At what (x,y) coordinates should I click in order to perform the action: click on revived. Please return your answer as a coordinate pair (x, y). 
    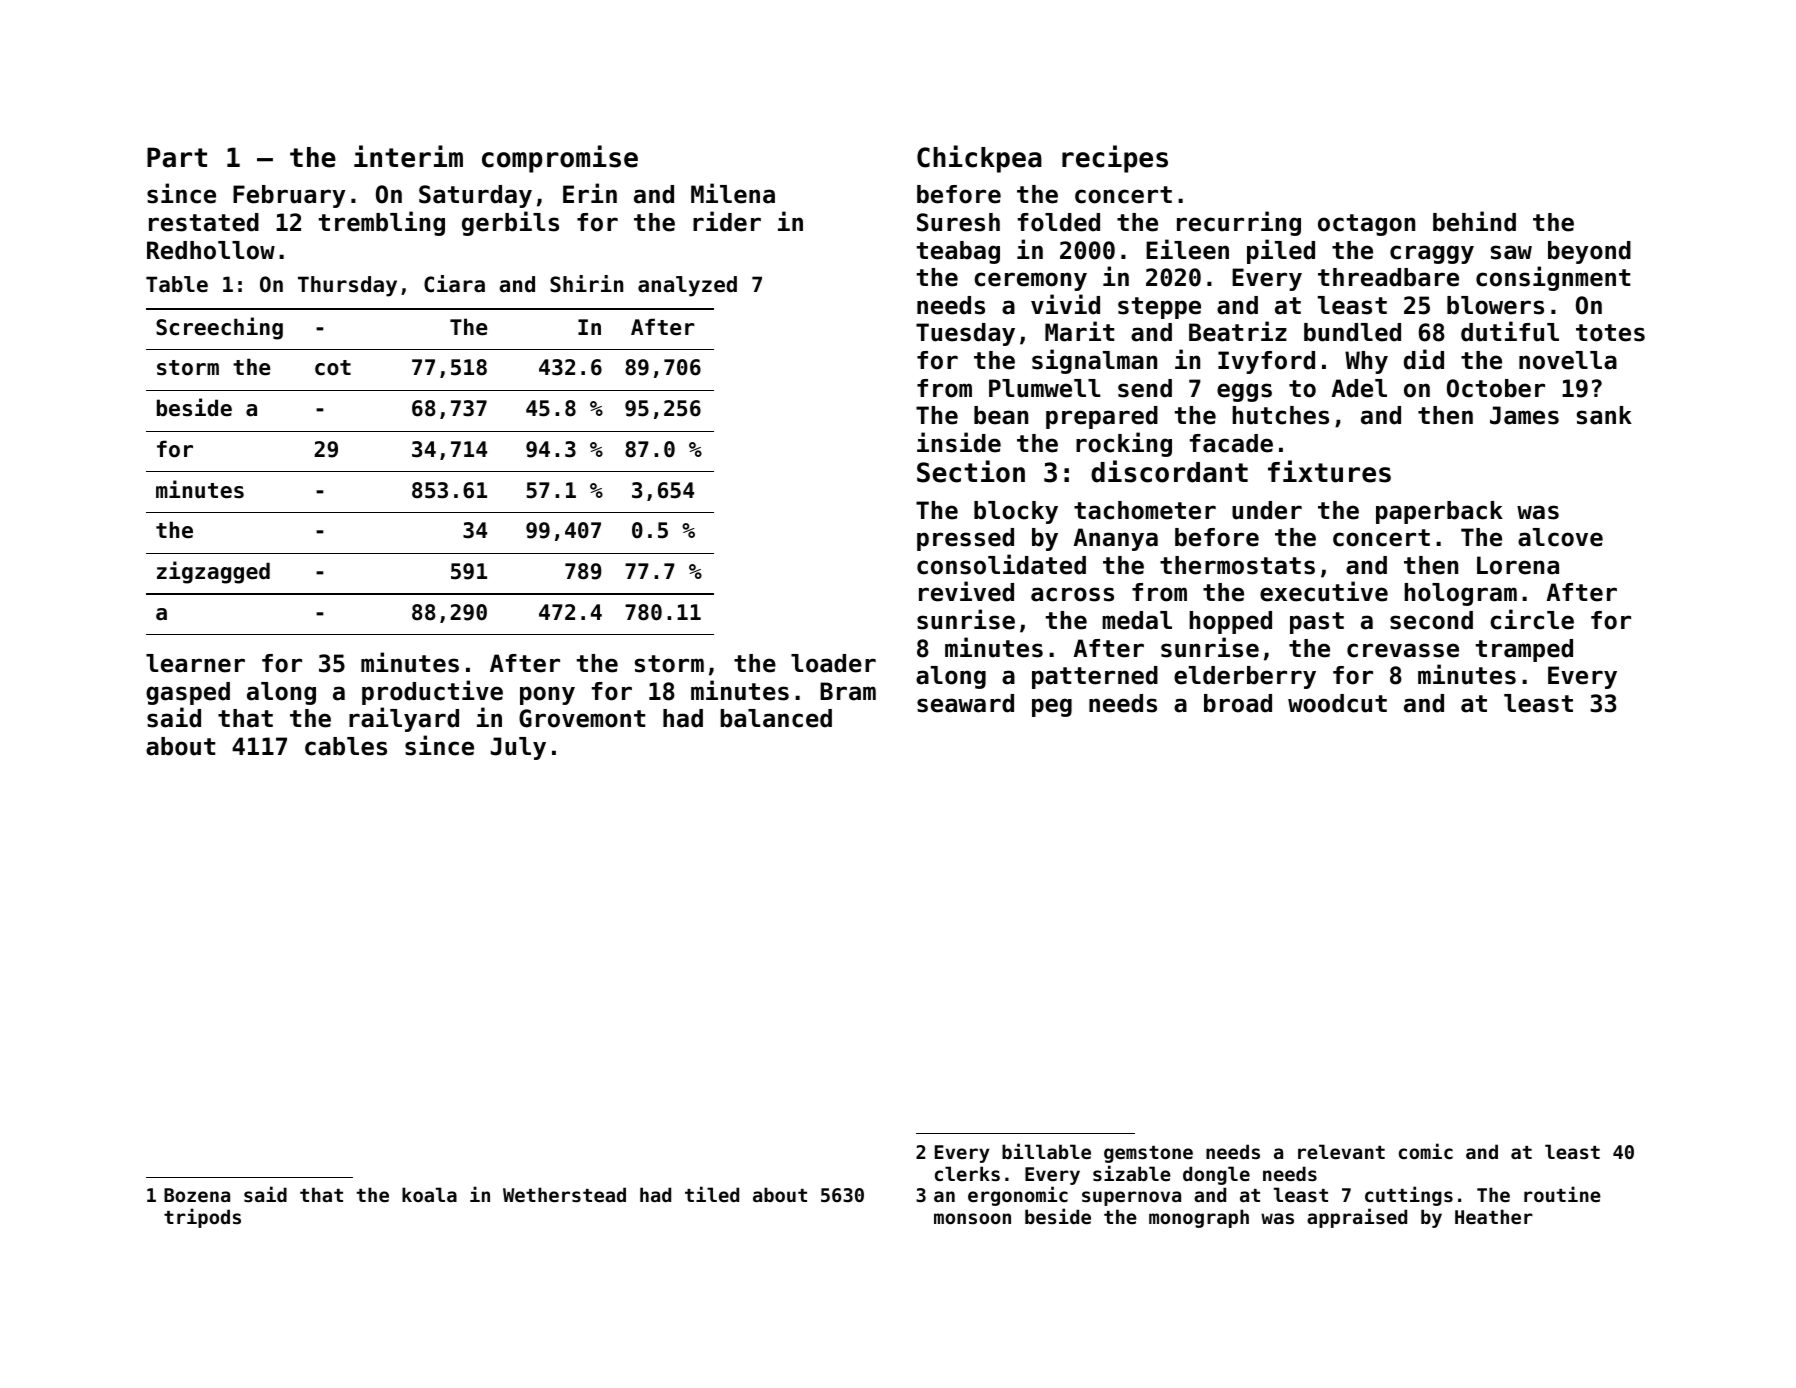
    Looking at the image, I should click on (966, 591).
